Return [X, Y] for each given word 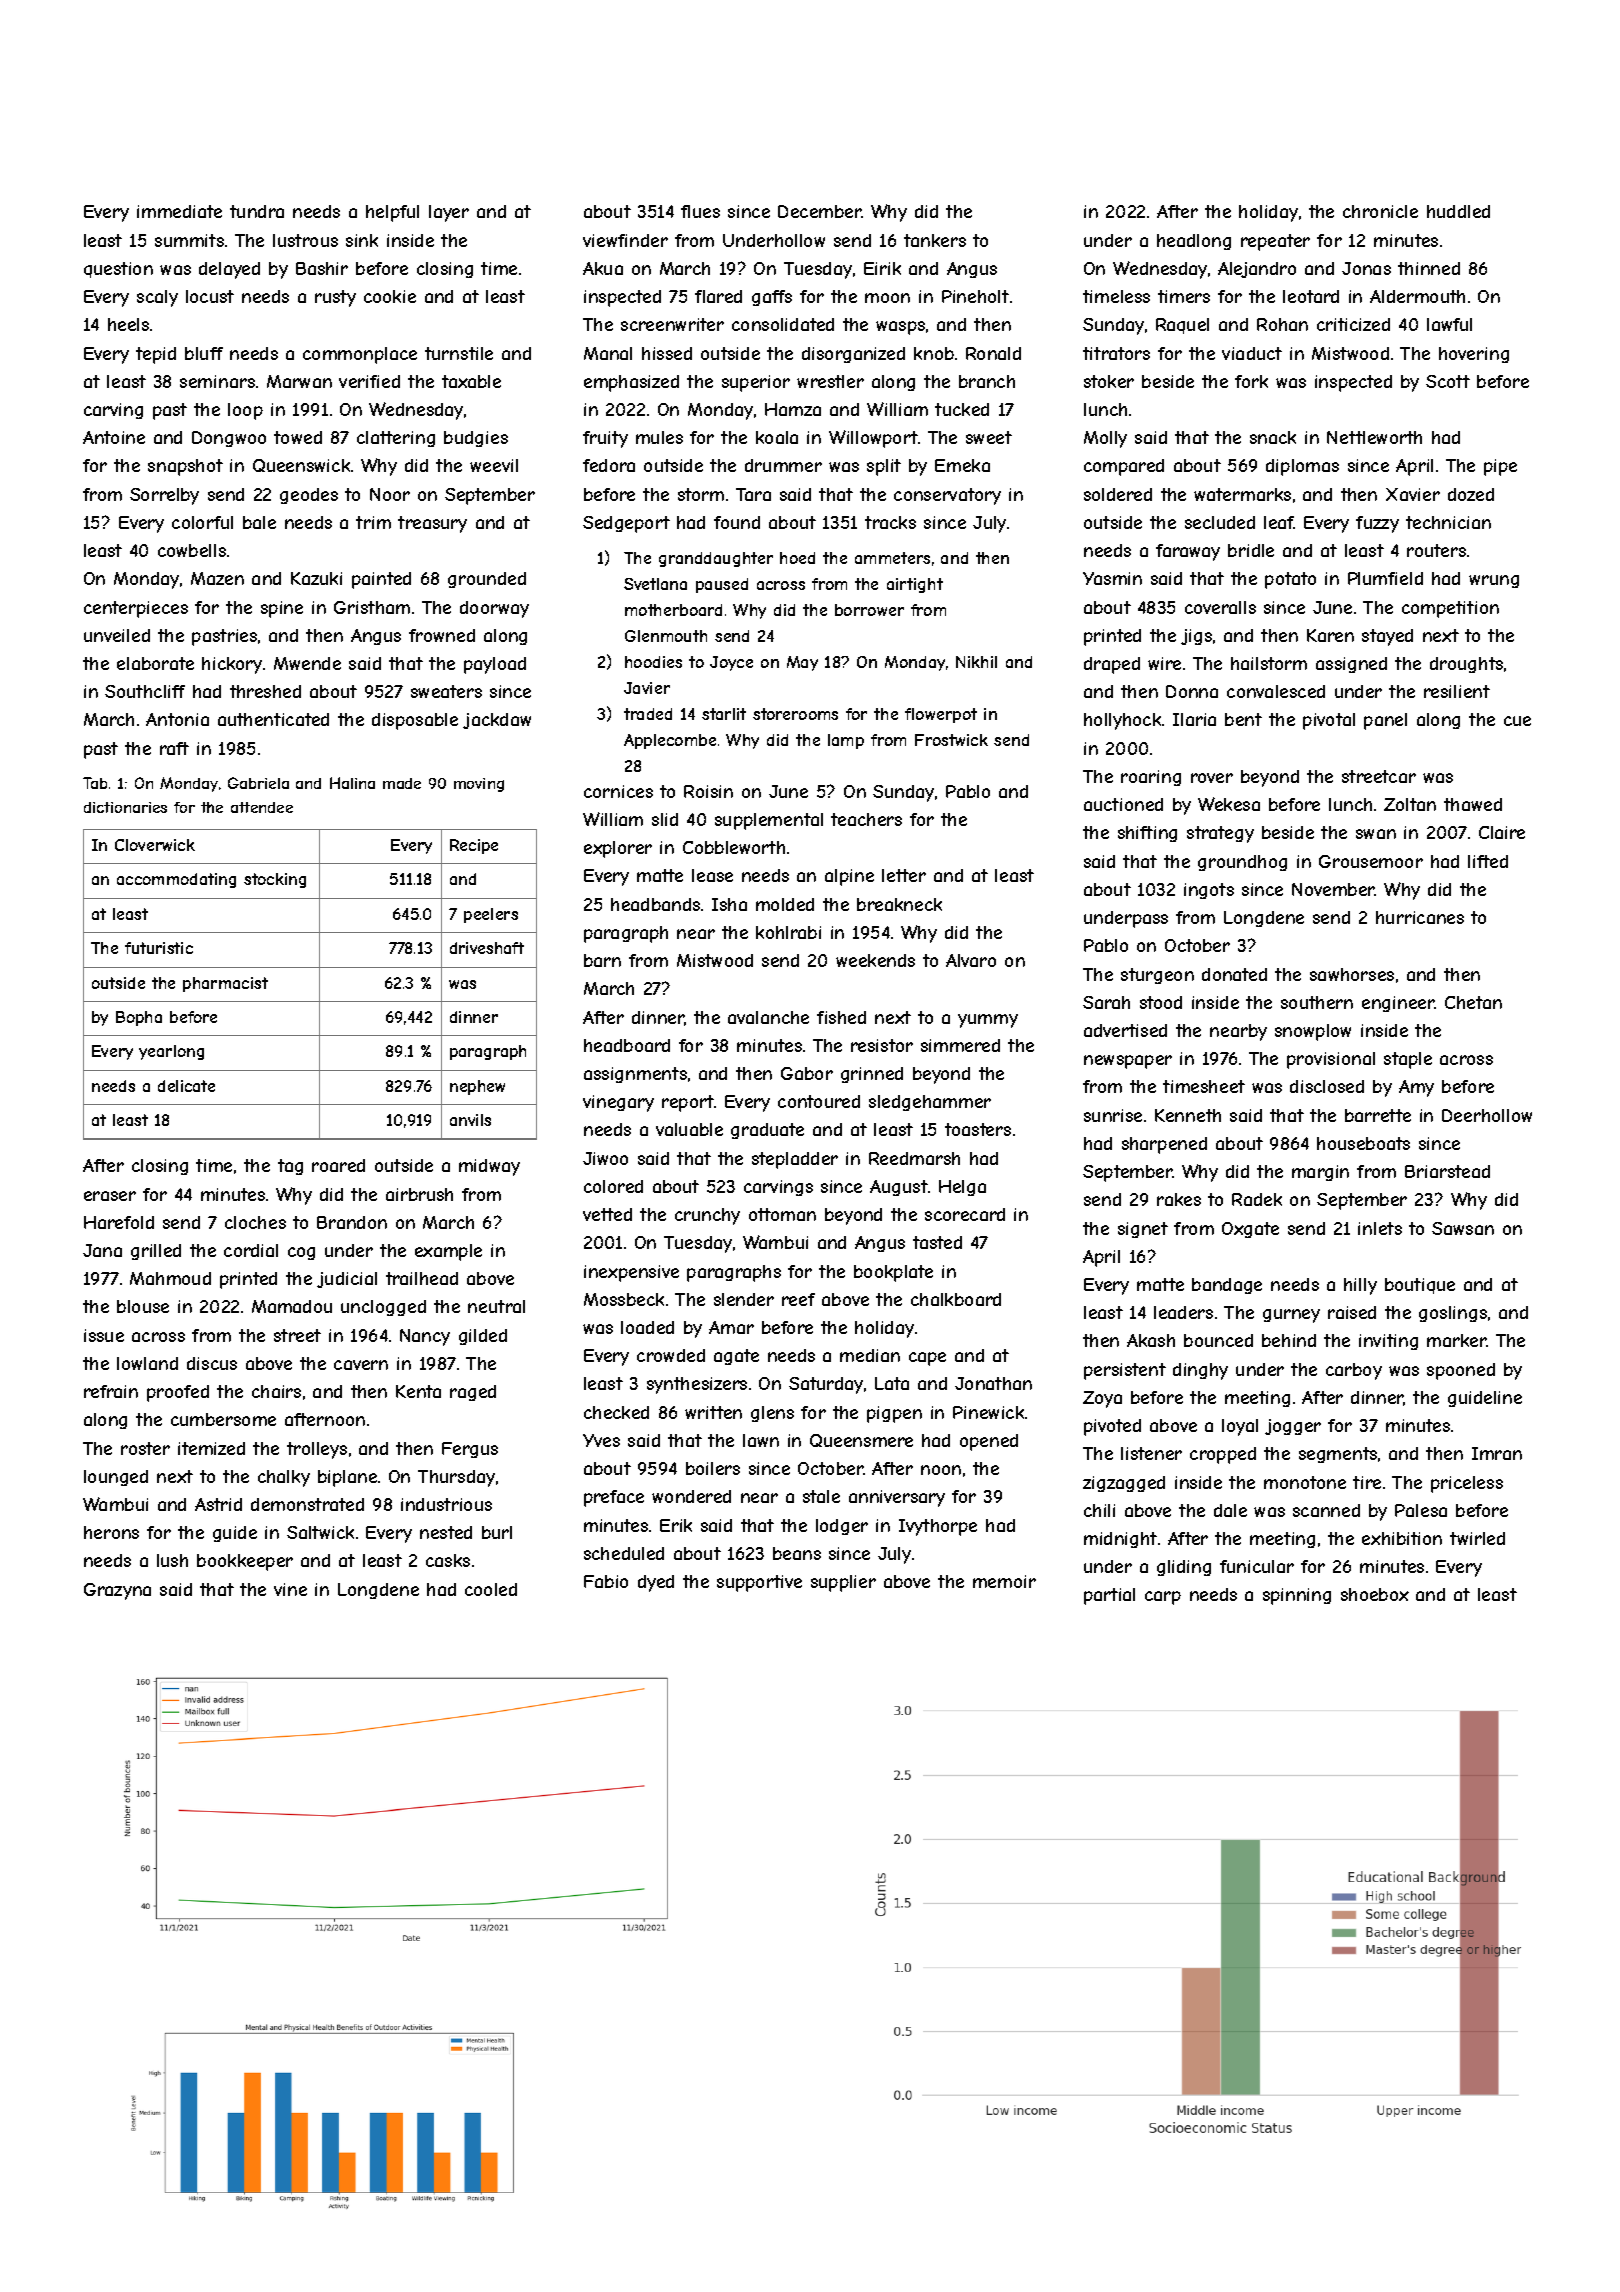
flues [700, 211]
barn [602, 960]
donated [1234, 974]
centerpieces [136, 609]
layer [449, 213]
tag [290, 1167]
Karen [1330, 635]
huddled [1458, 211]
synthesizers [697, 1385]
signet [1143, 1230]
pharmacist [225, 984]
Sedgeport [626, 524]
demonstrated [307, 1504]
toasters [978, 1129]
